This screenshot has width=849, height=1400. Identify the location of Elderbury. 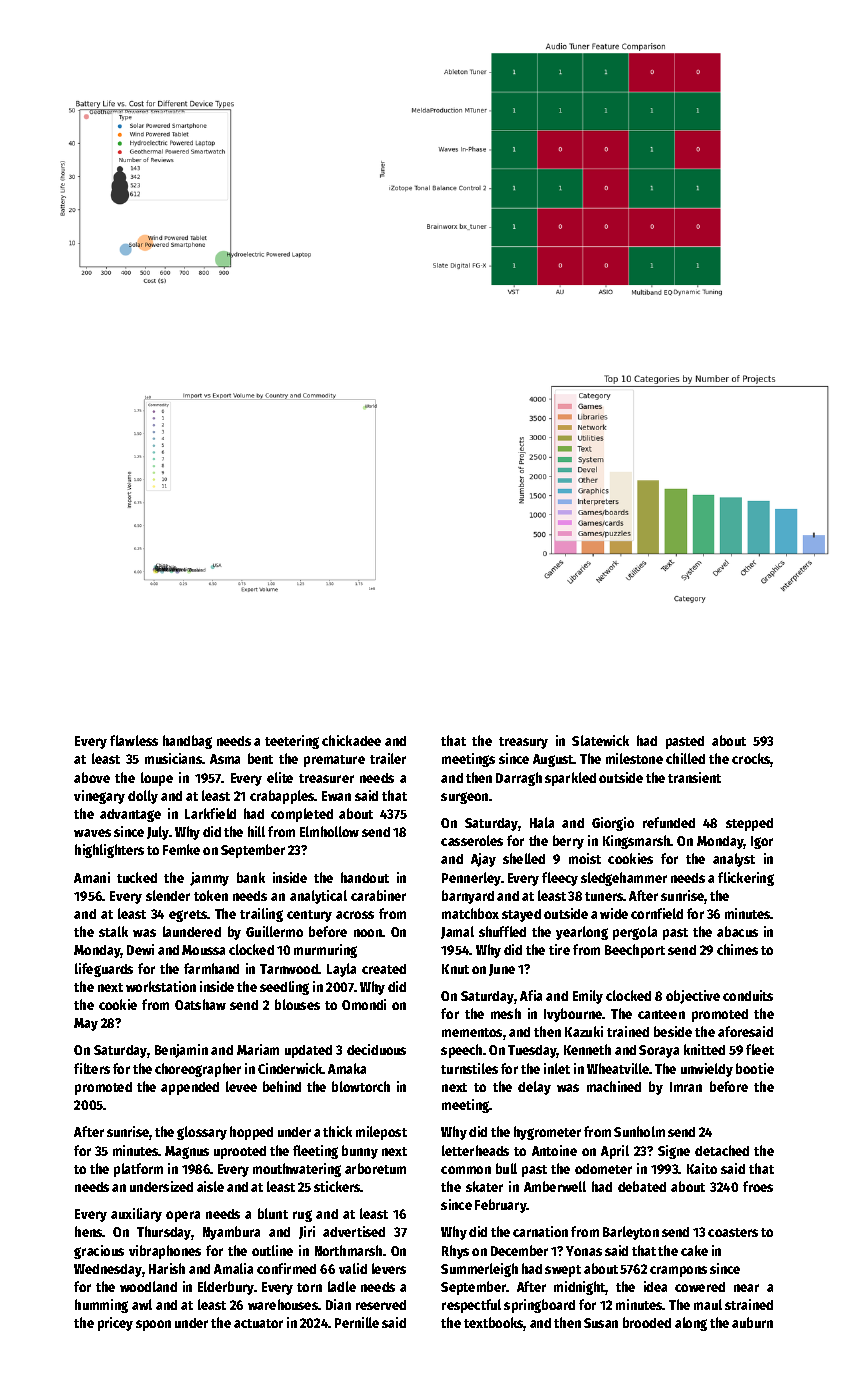
(226, 1288).
